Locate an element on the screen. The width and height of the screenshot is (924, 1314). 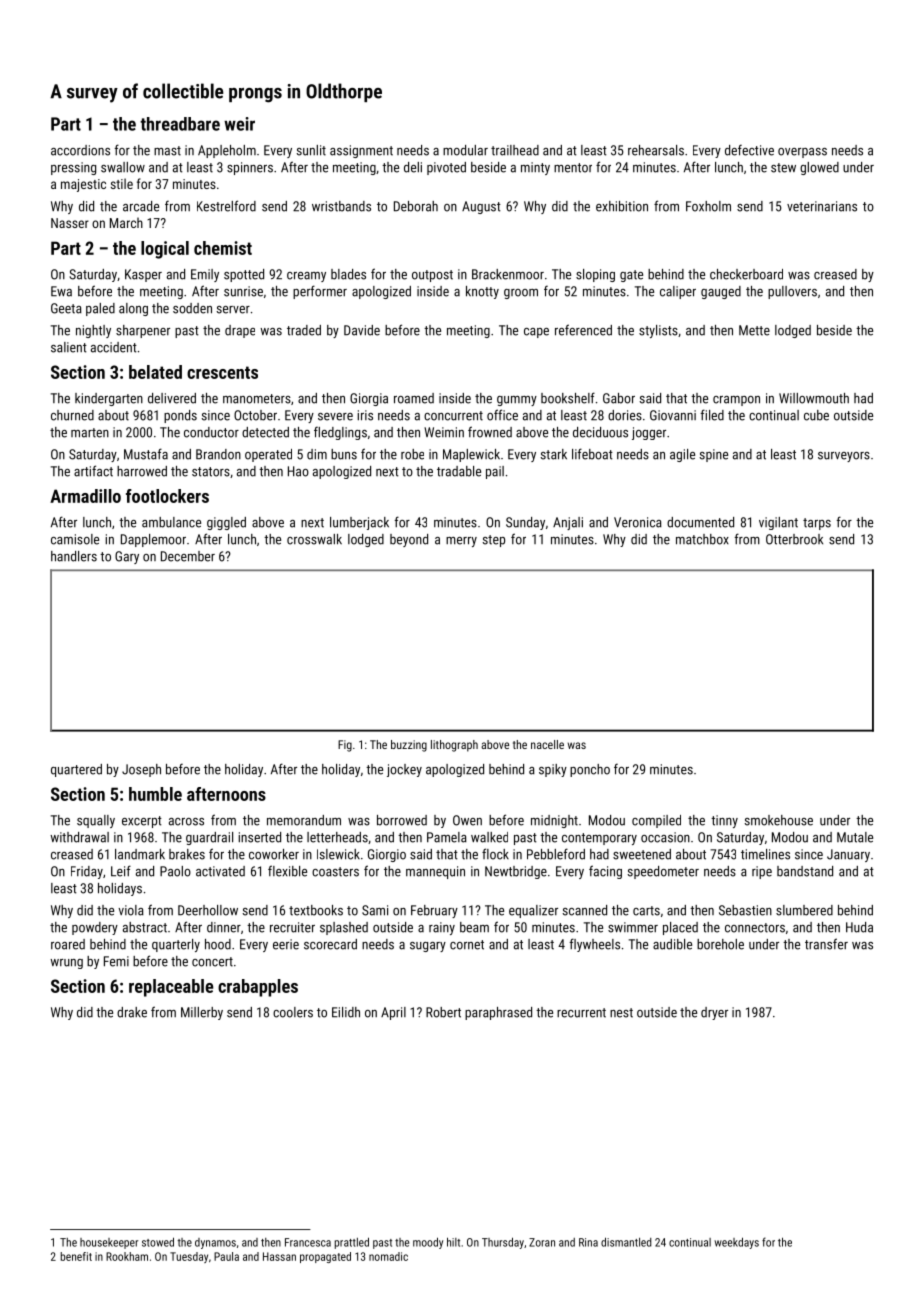
rehearsals is located at coordinates (656, 150).
